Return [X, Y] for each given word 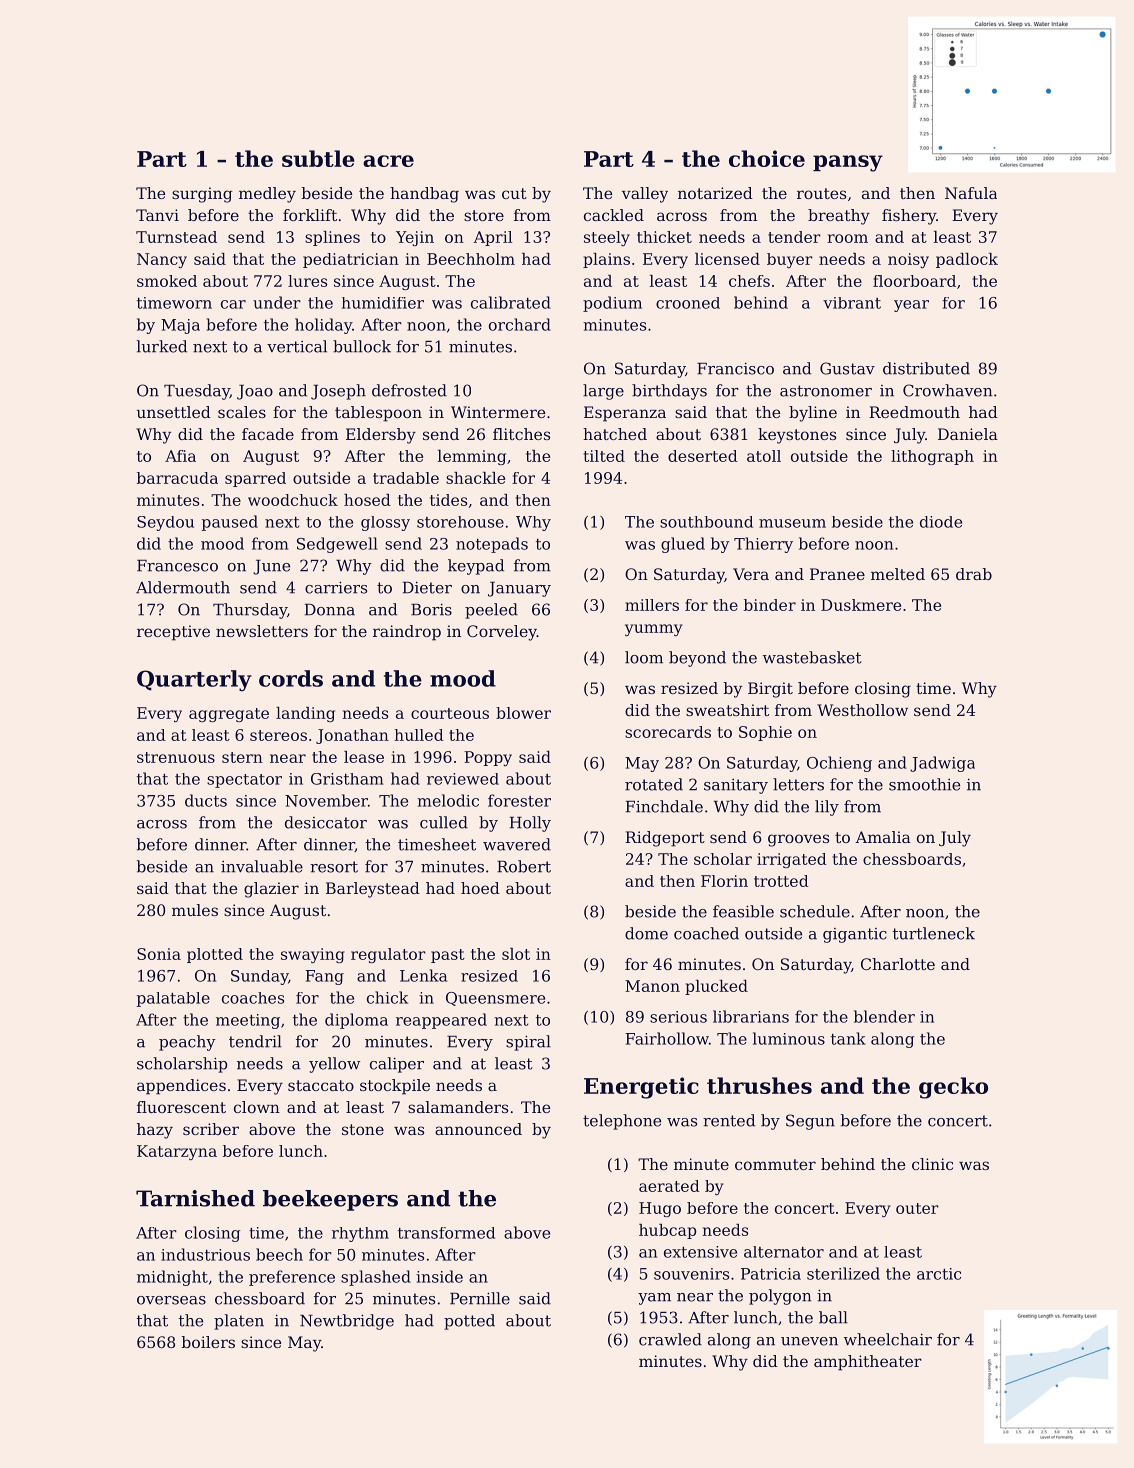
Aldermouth [183, 587]
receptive [173, 633]
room [847, 238]
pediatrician [351, 260]
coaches [253, 998]
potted [469, 1322]
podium [612, 304]
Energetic [641, 1088]
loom [644, 657]
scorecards [668, 732]
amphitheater [868, 1363]
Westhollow [862, 710]
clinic [932, 1164]
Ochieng [839, 764]
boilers [208, 1342]
